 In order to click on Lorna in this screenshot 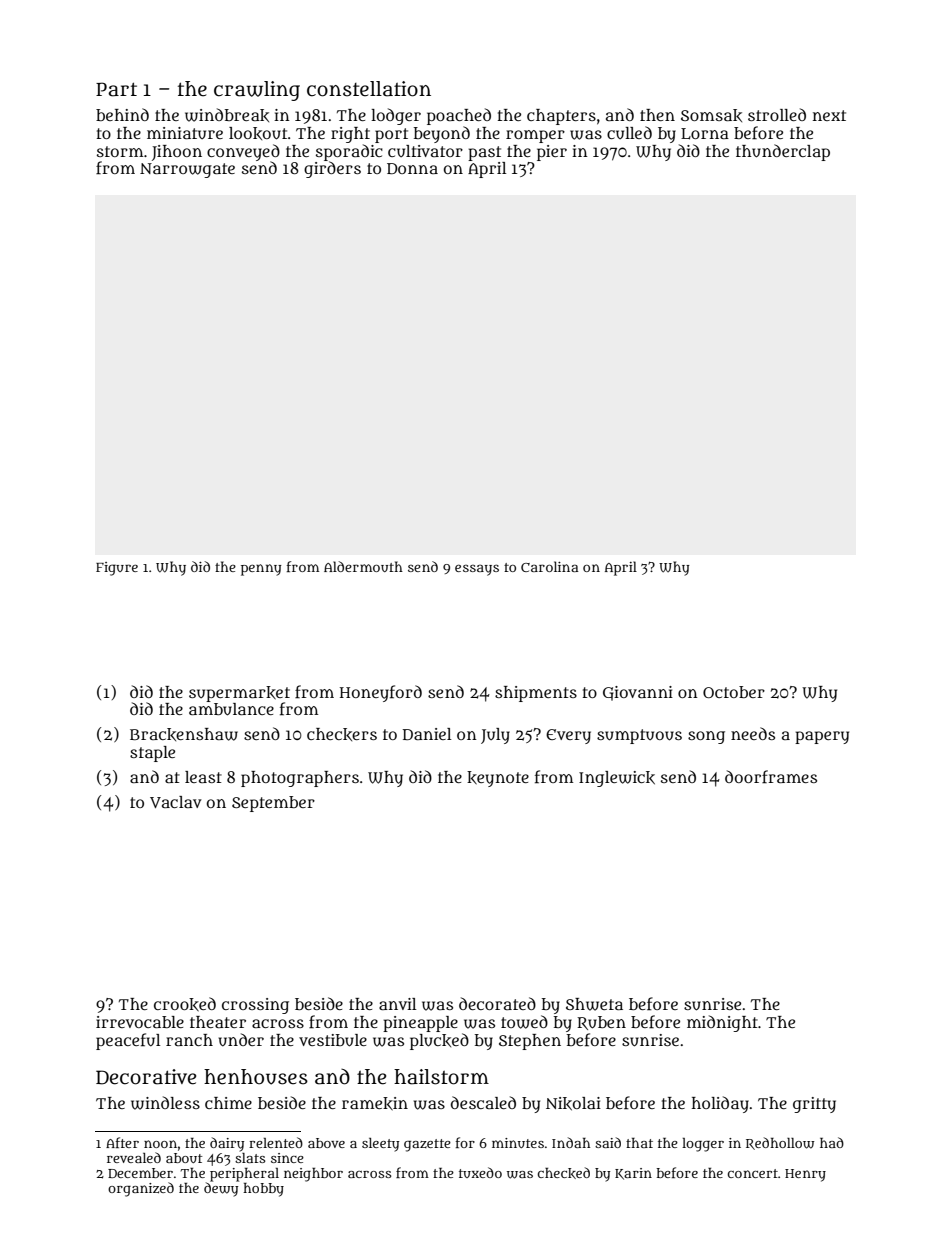, I will do `click(705, 134)`.
